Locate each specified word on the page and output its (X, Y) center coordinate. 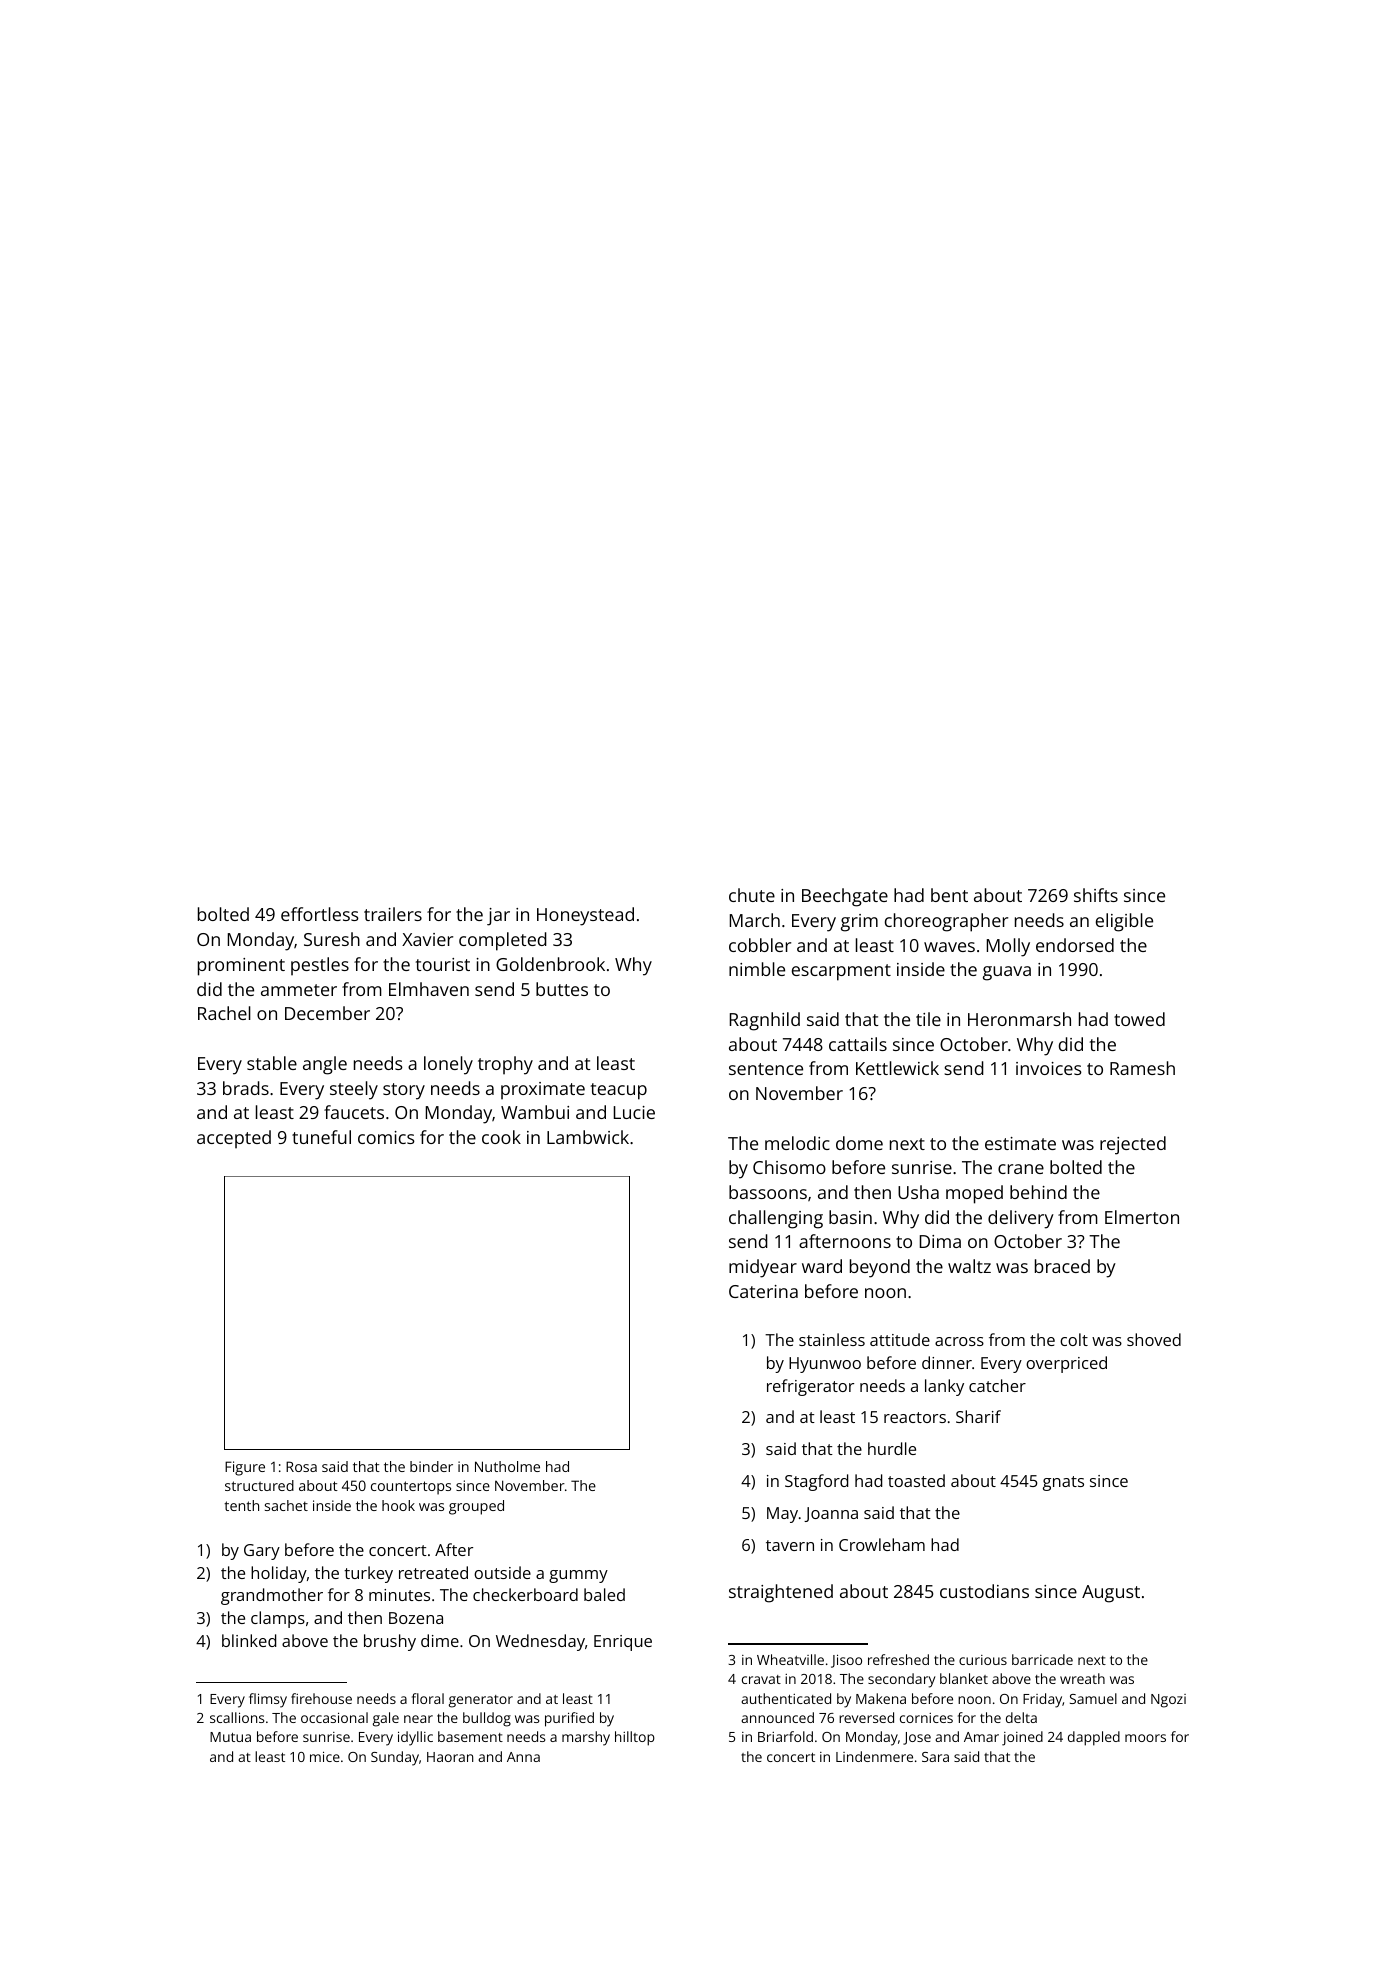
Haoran (450, 1757)
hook (398, 1505)
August (1111, 1594)
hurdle (892, 1448)
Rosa (301, 1466)
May (782, 1515)
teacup (619, 1091)
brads (246, 1088)
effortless (320, 914)
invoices (1049, 1068)
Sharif (978, 1416)
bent (949, 895)
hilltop (635, 1738)
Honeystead (585, 916)
